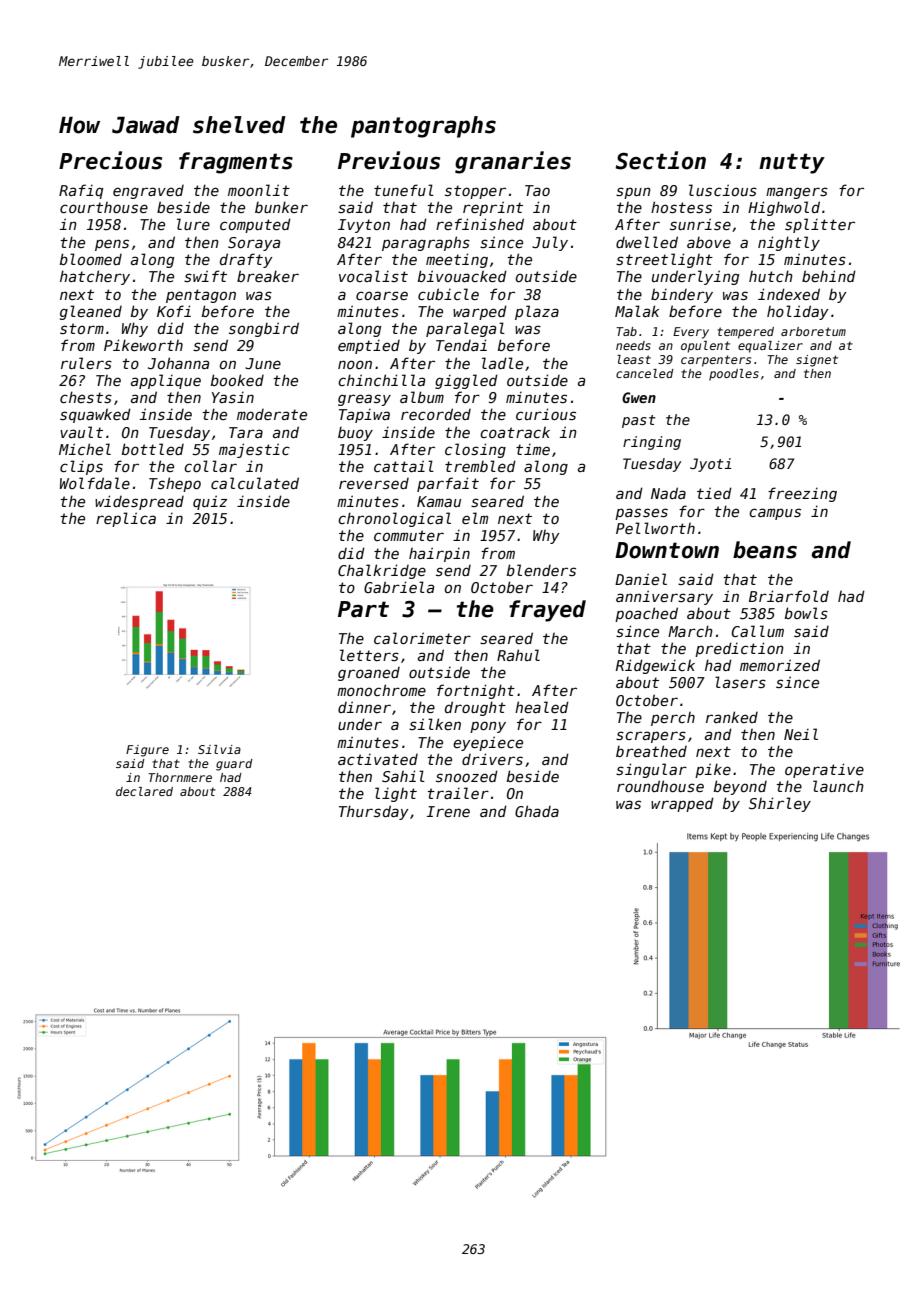 The height and width of the screenshot is (1308, 924). Describe the element at coordinates (389, 160) in the screenshot. I see `Previous` at that location.
